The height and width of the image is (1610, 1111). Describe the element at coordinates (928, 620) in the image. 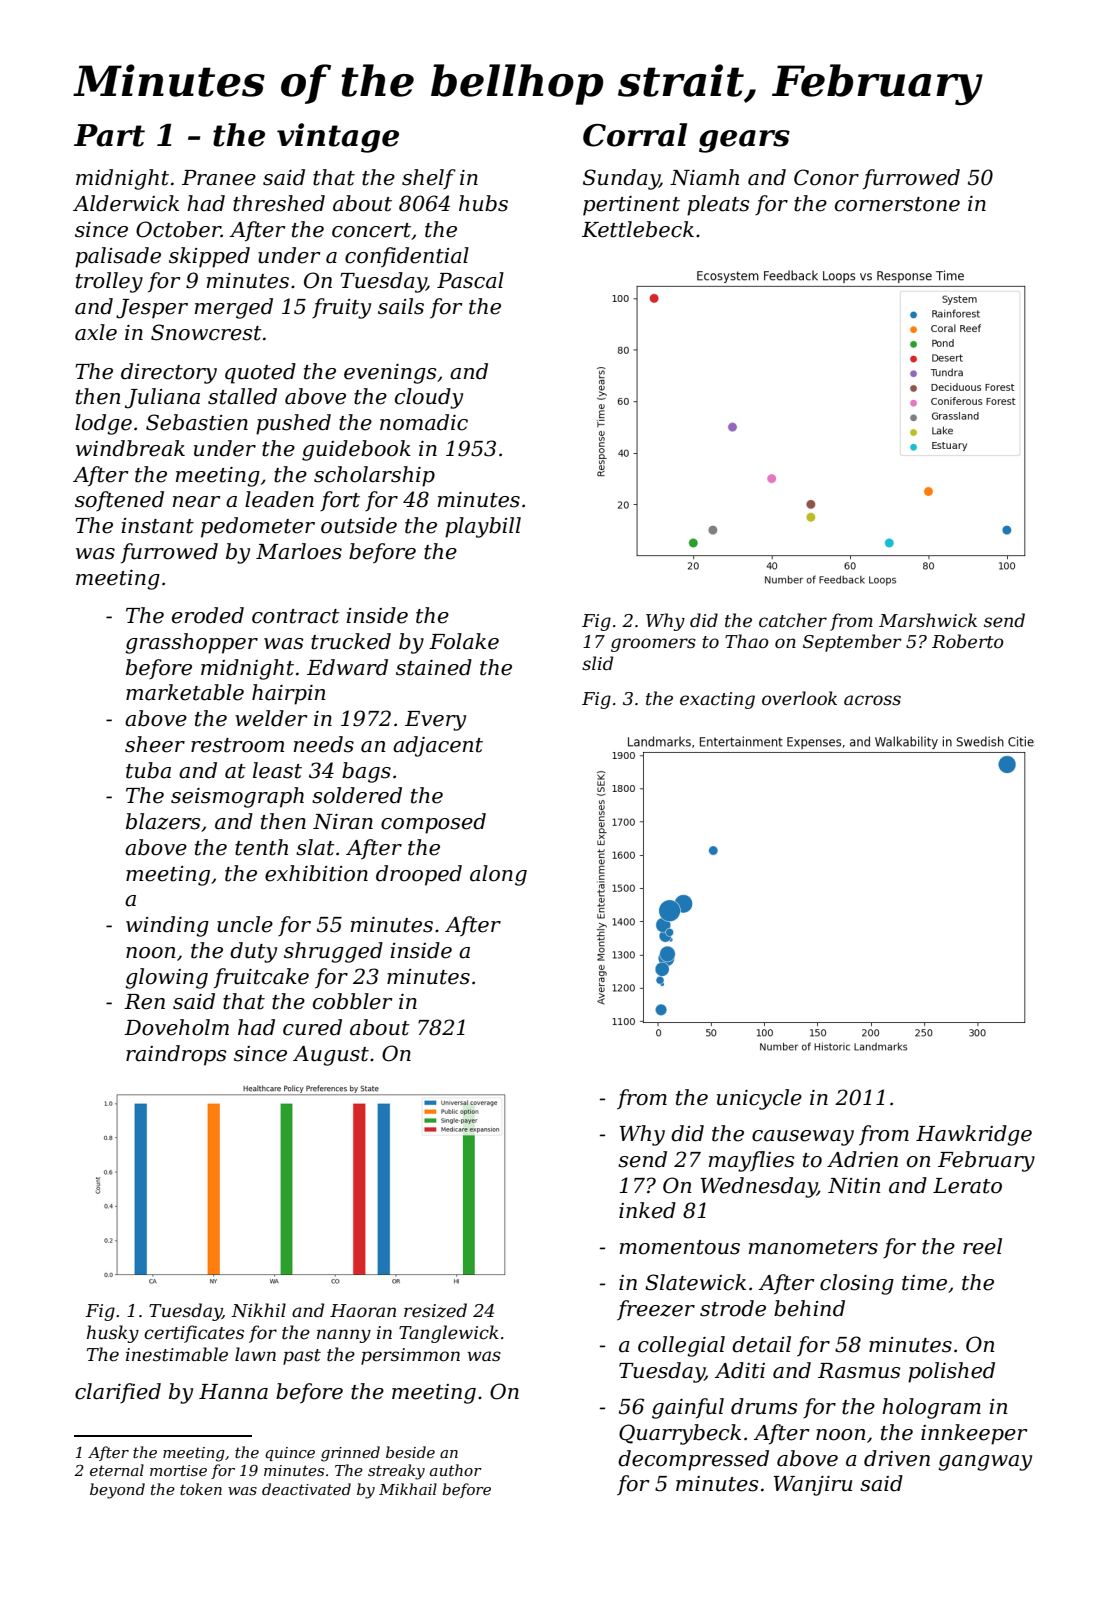

I see `Marshwick` at that location.
